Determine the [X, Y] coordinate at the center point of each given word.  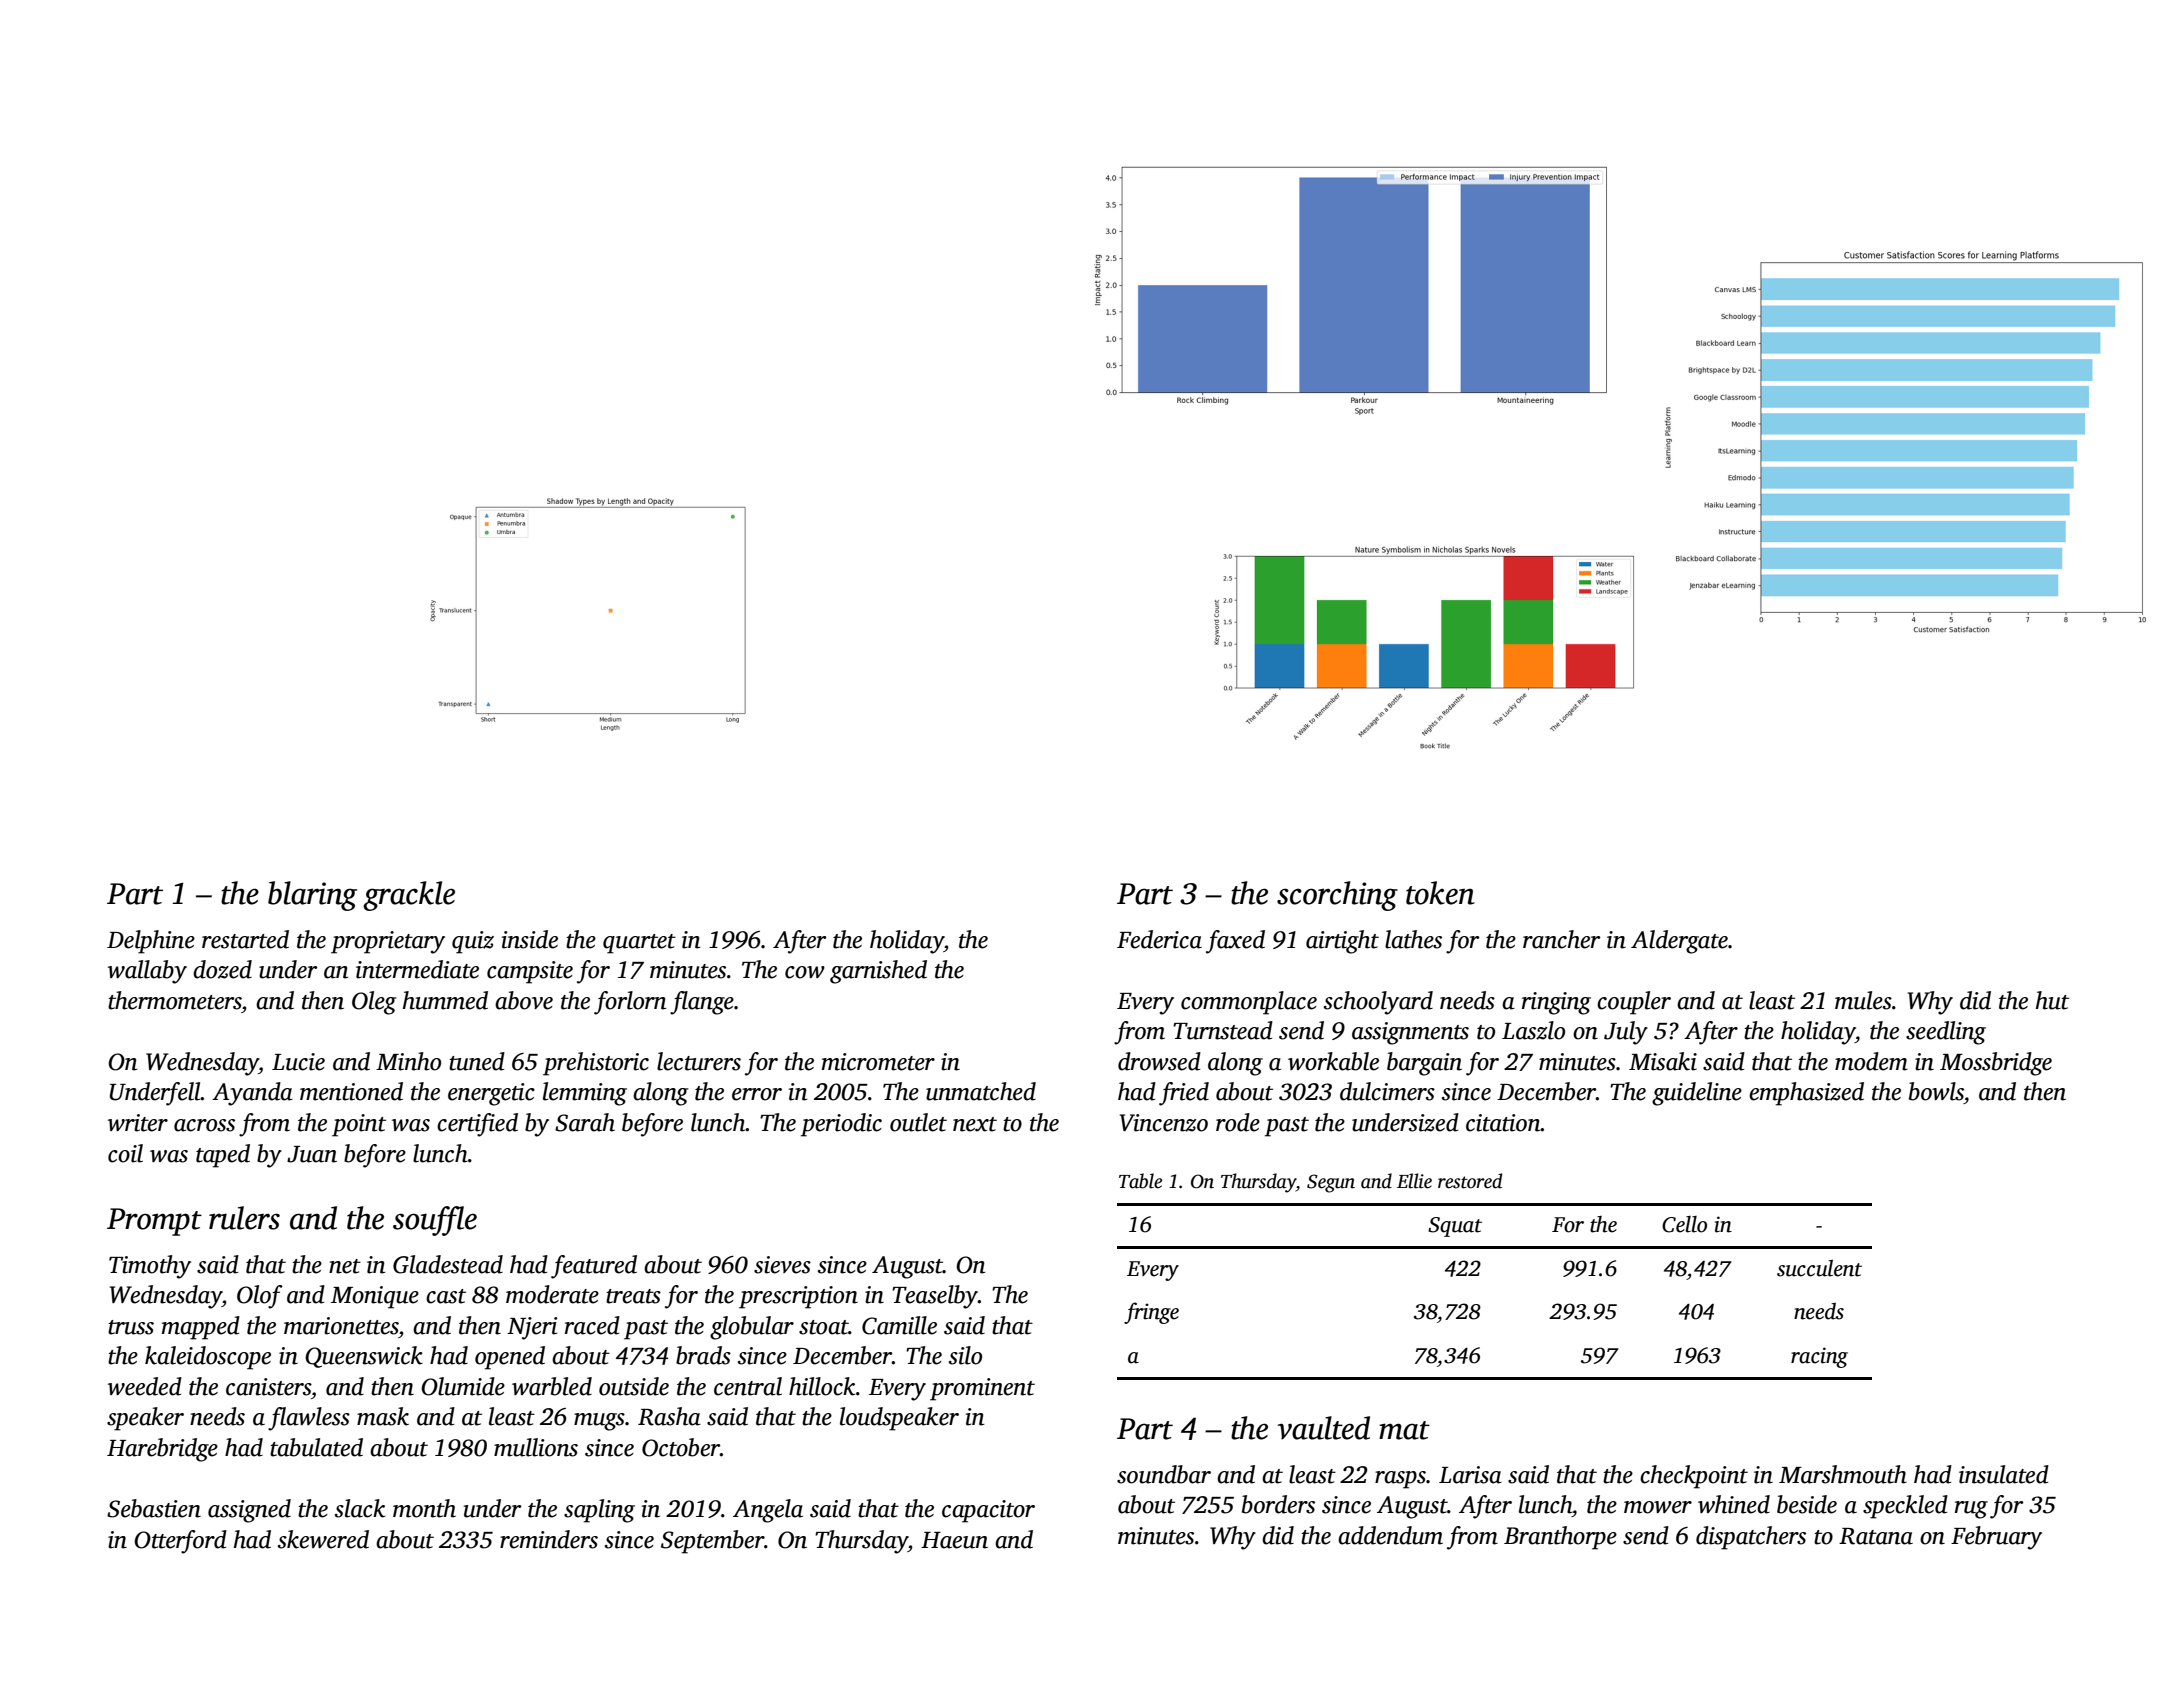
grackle [409, 896]
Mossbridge [1996, 1064]
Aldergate [1679, 942]
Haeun [954, 1540]
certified [477, 1125]
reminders [549, 1539]
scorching [1337, 896]
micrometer [878, 1062]
